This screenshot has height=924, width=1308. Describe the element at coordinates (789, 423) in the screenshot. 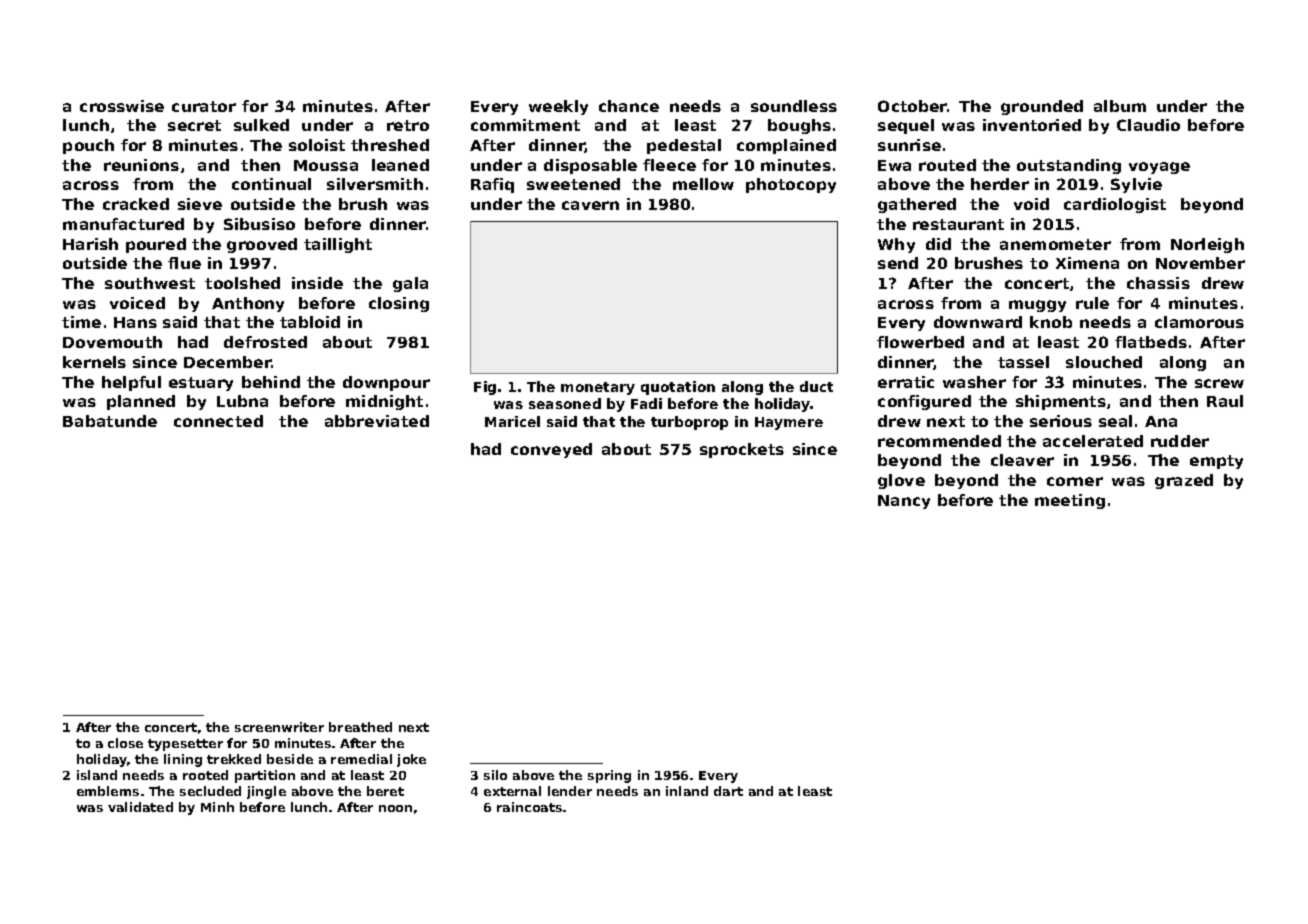

I see `Haymere` at that location.
